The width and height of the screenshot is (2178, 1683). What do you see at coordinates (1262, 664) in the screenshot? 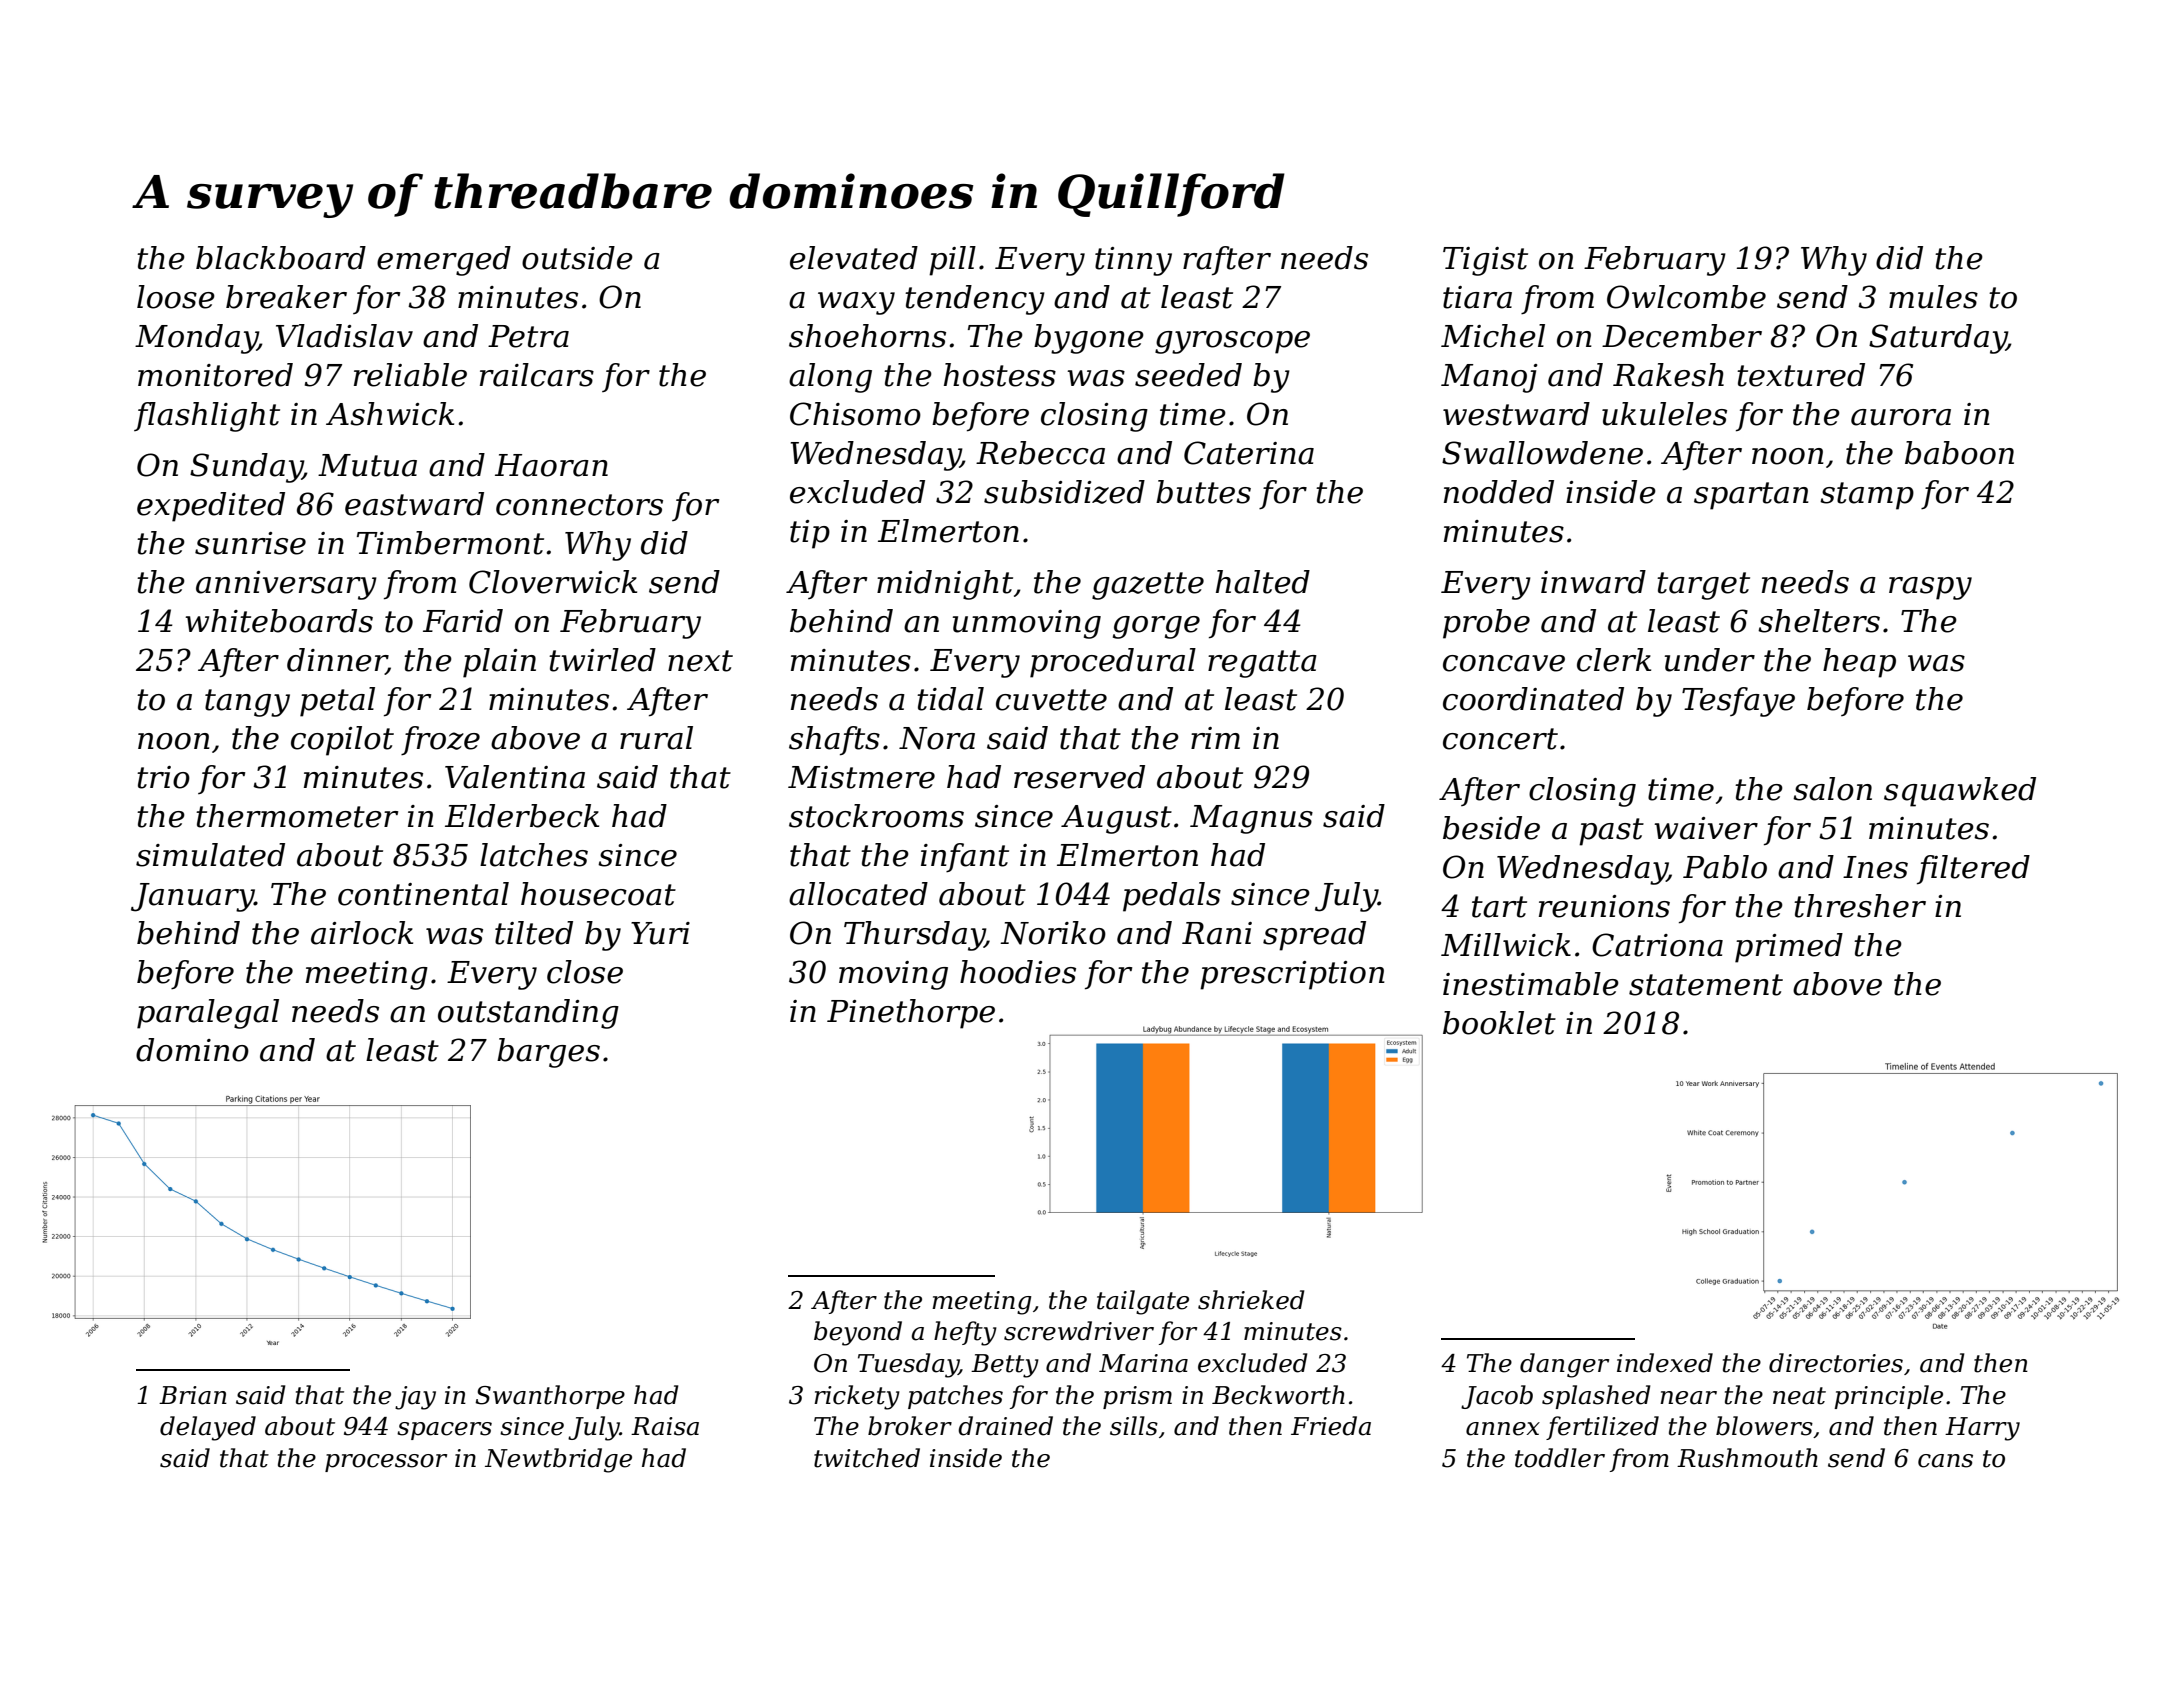
I see `regatta` at bounding box center [1262, 664].
